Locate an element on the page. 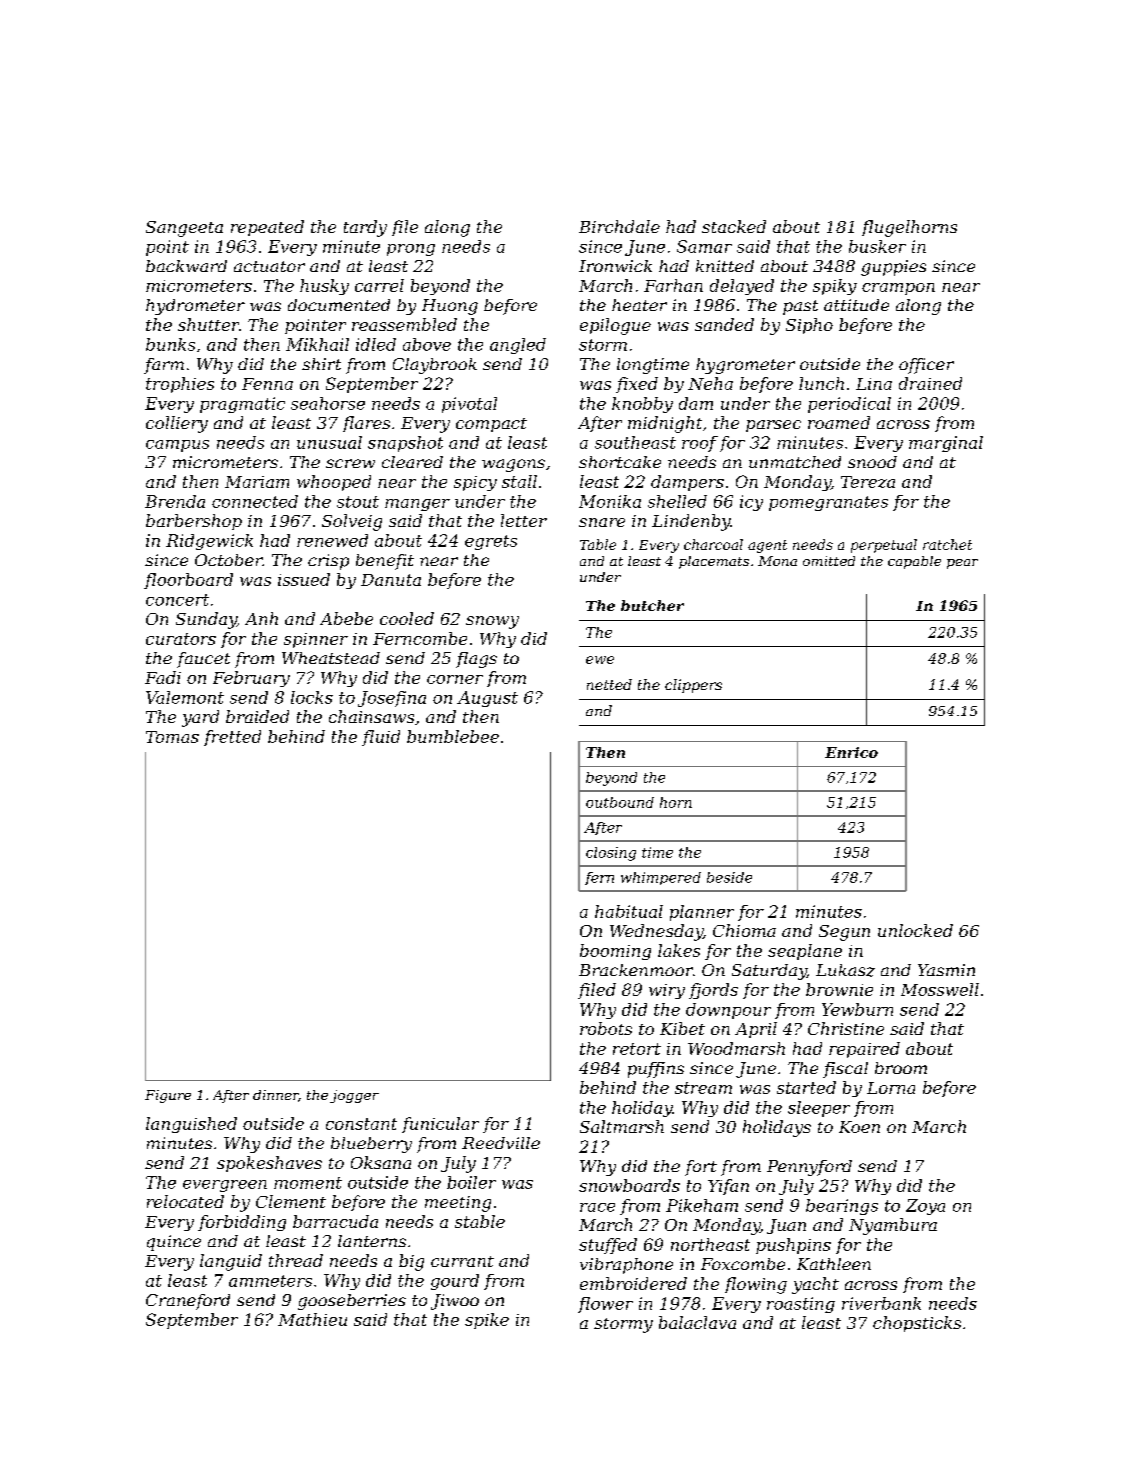  crampon is located at coordinates (898, 289).
